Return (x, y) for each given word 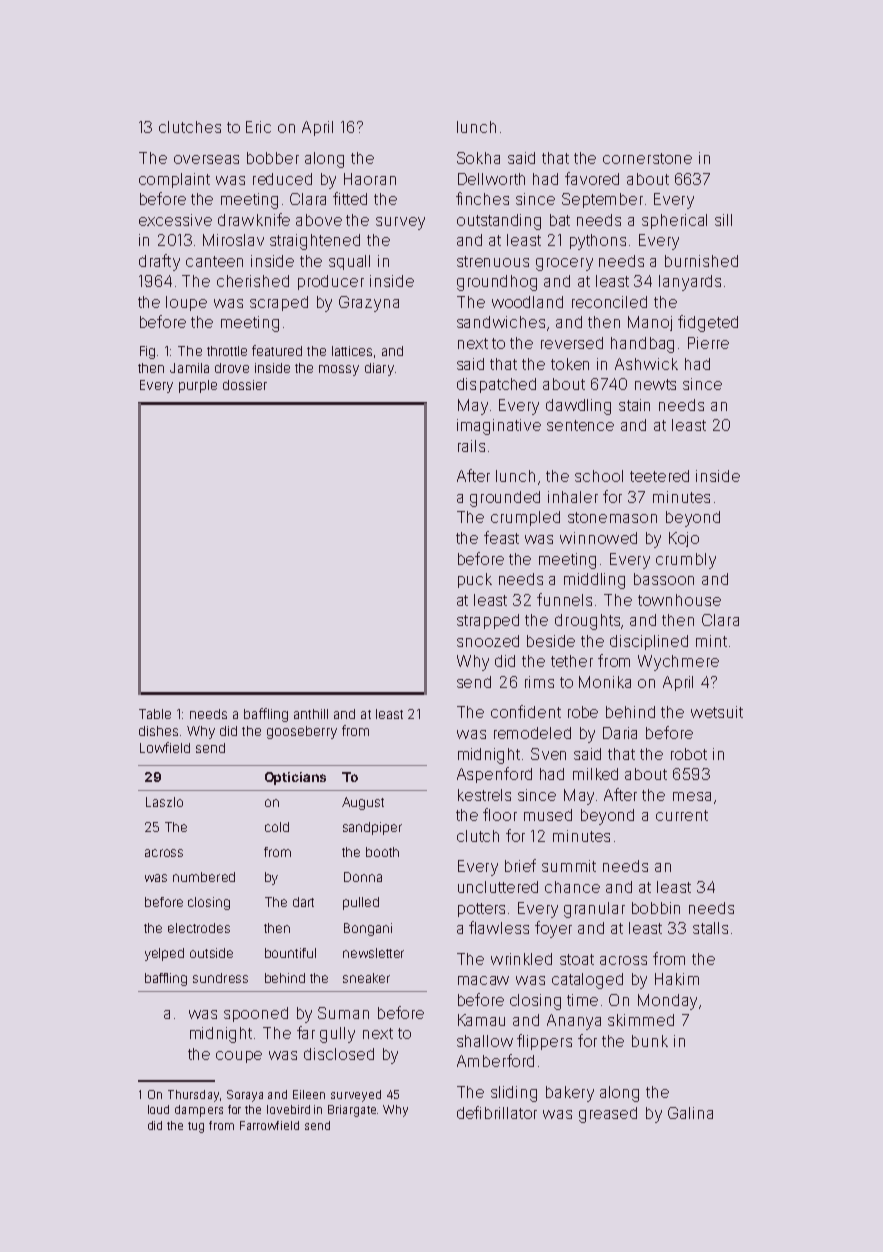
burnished (701, 261)
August (363, 803)
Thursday (193, 1096)
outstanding (499, 222)
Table (155, 714)
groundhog (497, 283)
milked (595, 774)
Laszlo (164, 802)
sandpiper (372, 828)
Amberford (495, 1060)
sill (723, 220)
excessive (175, 220)
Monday (667, 1002)
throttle (227, 351)
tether (572, 661)
